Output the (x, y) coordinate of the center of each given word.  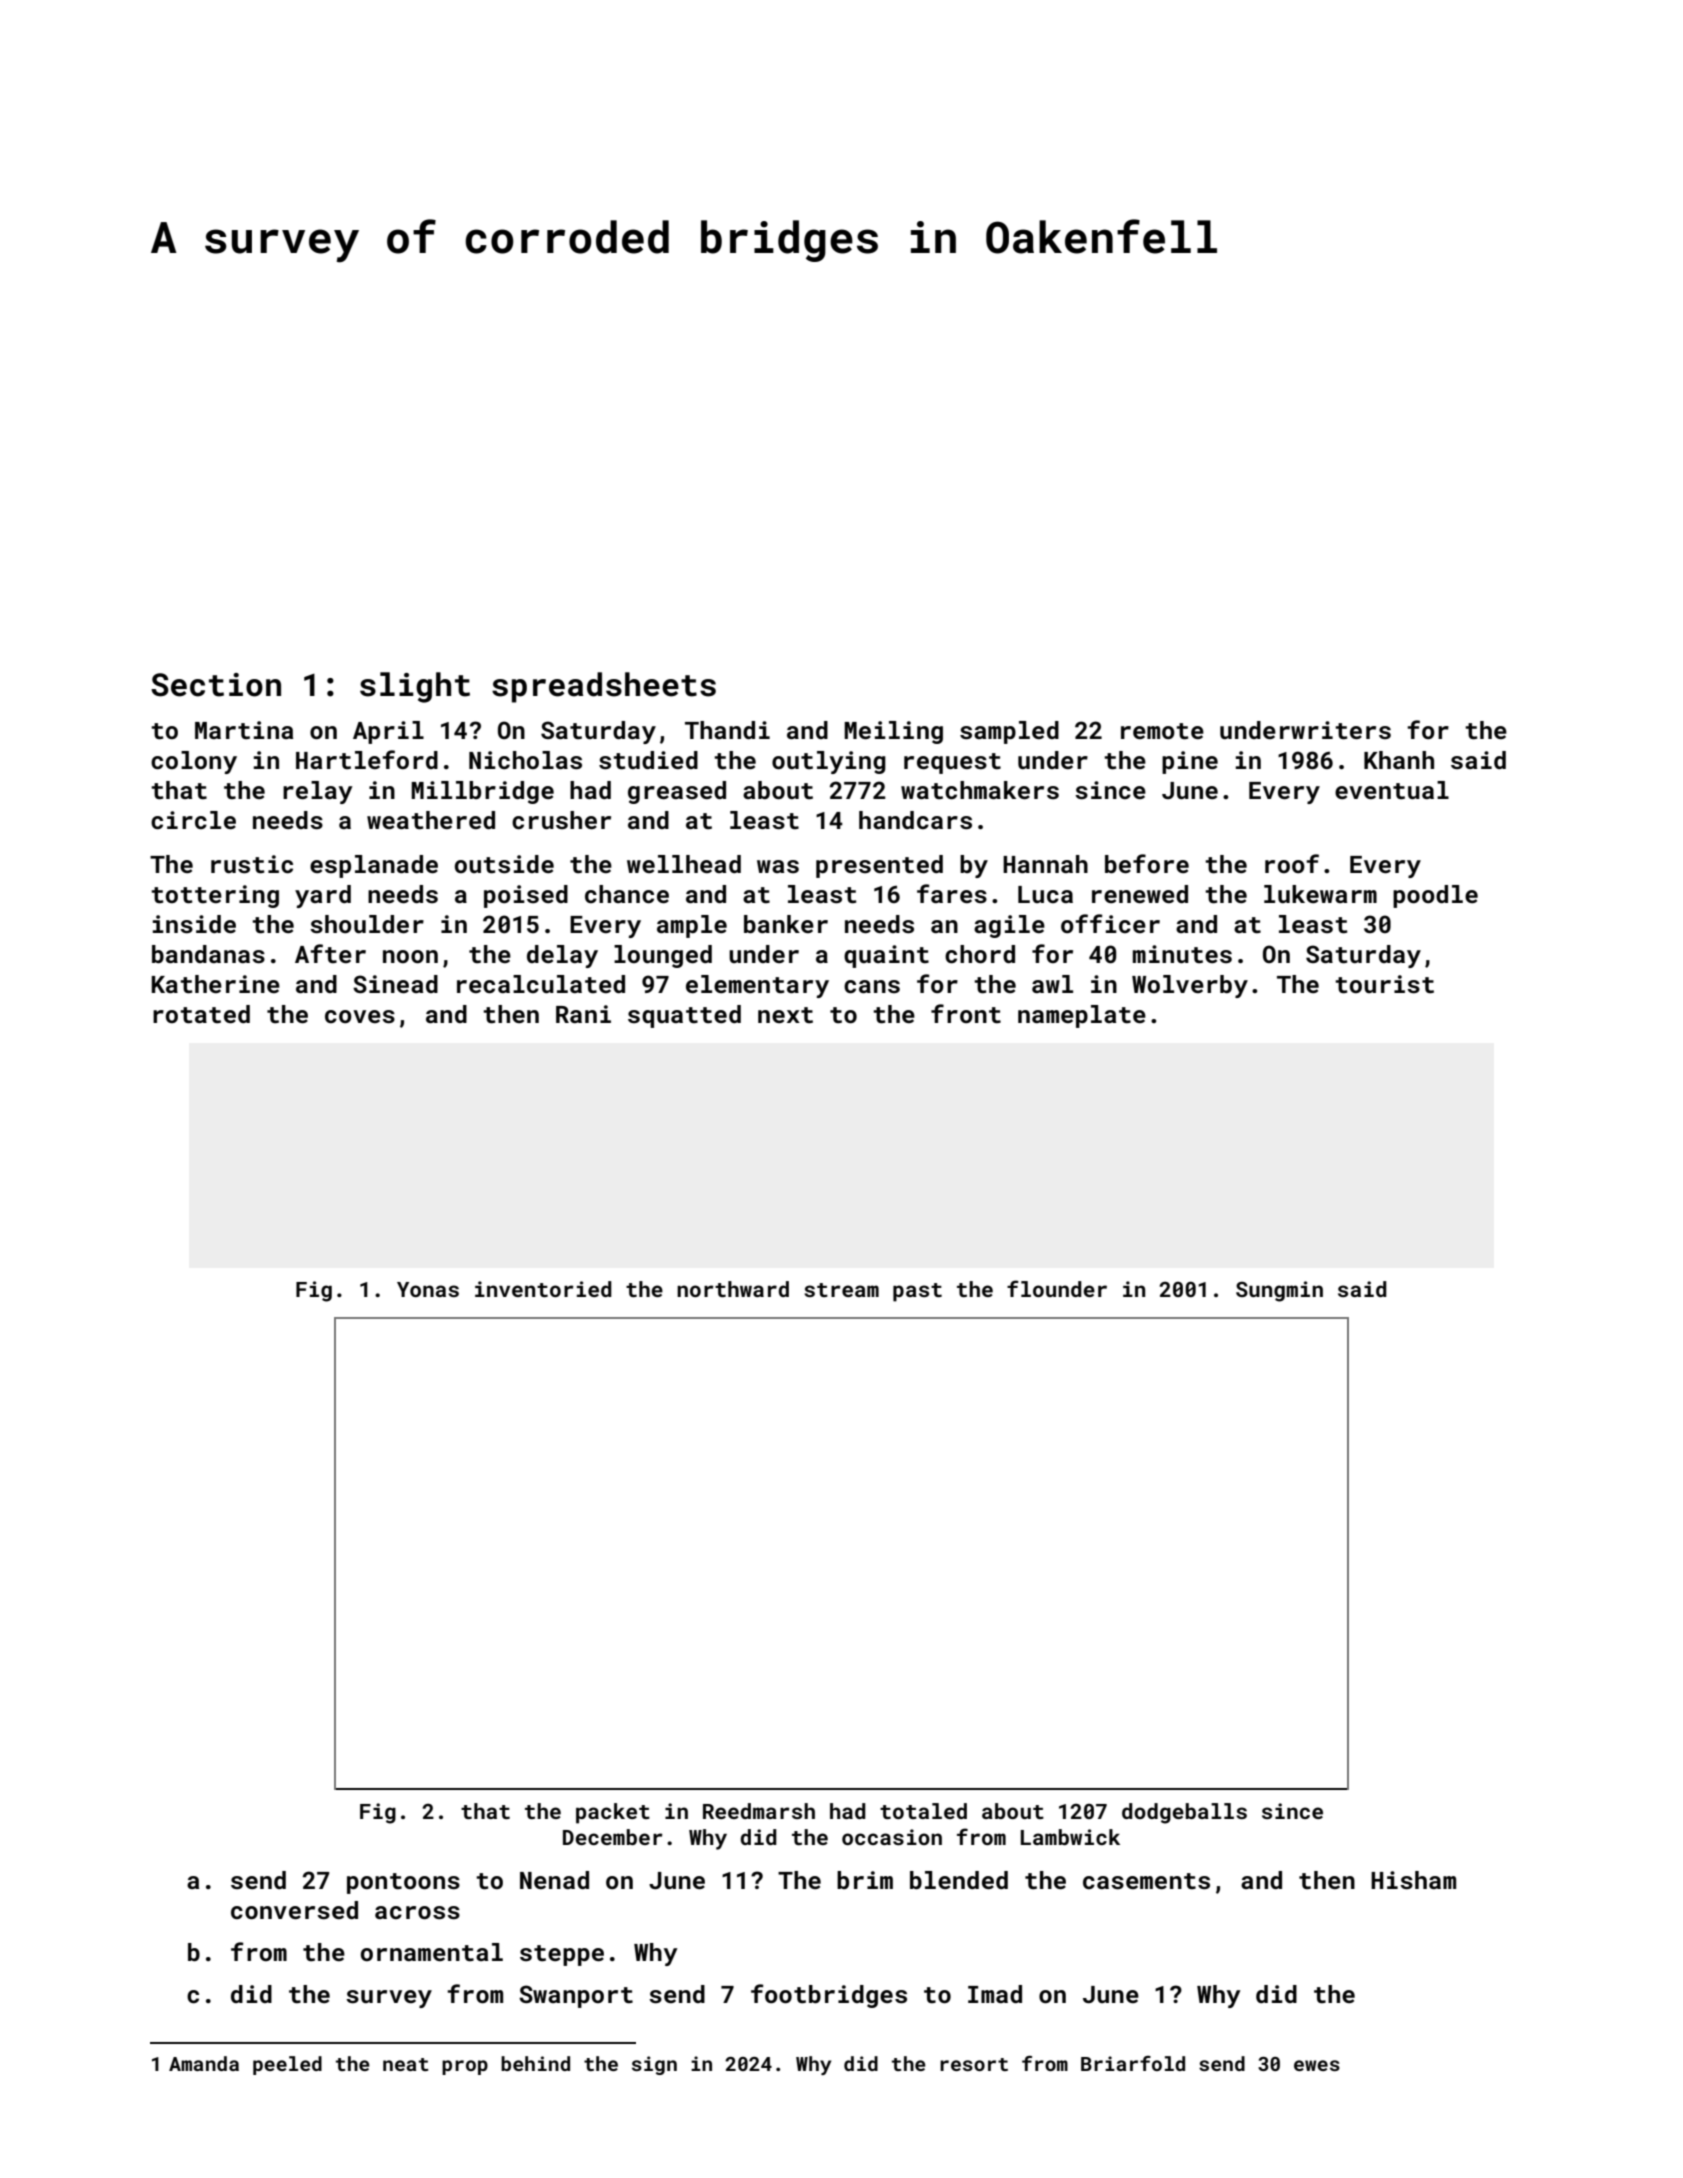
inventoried (543, 1289)
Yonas (428, 1289)
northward (733, 1289)
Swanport (576, 1996)
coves (360, 1017)
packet (613, 1813)
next (785, 1015)
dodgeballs (1184, 1813)
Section (216, 685)
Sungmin (1279, 1291)
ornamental (432, 1952)
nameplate (1082, 1016)
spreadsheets (604, 687)
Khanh (1399, 760)
